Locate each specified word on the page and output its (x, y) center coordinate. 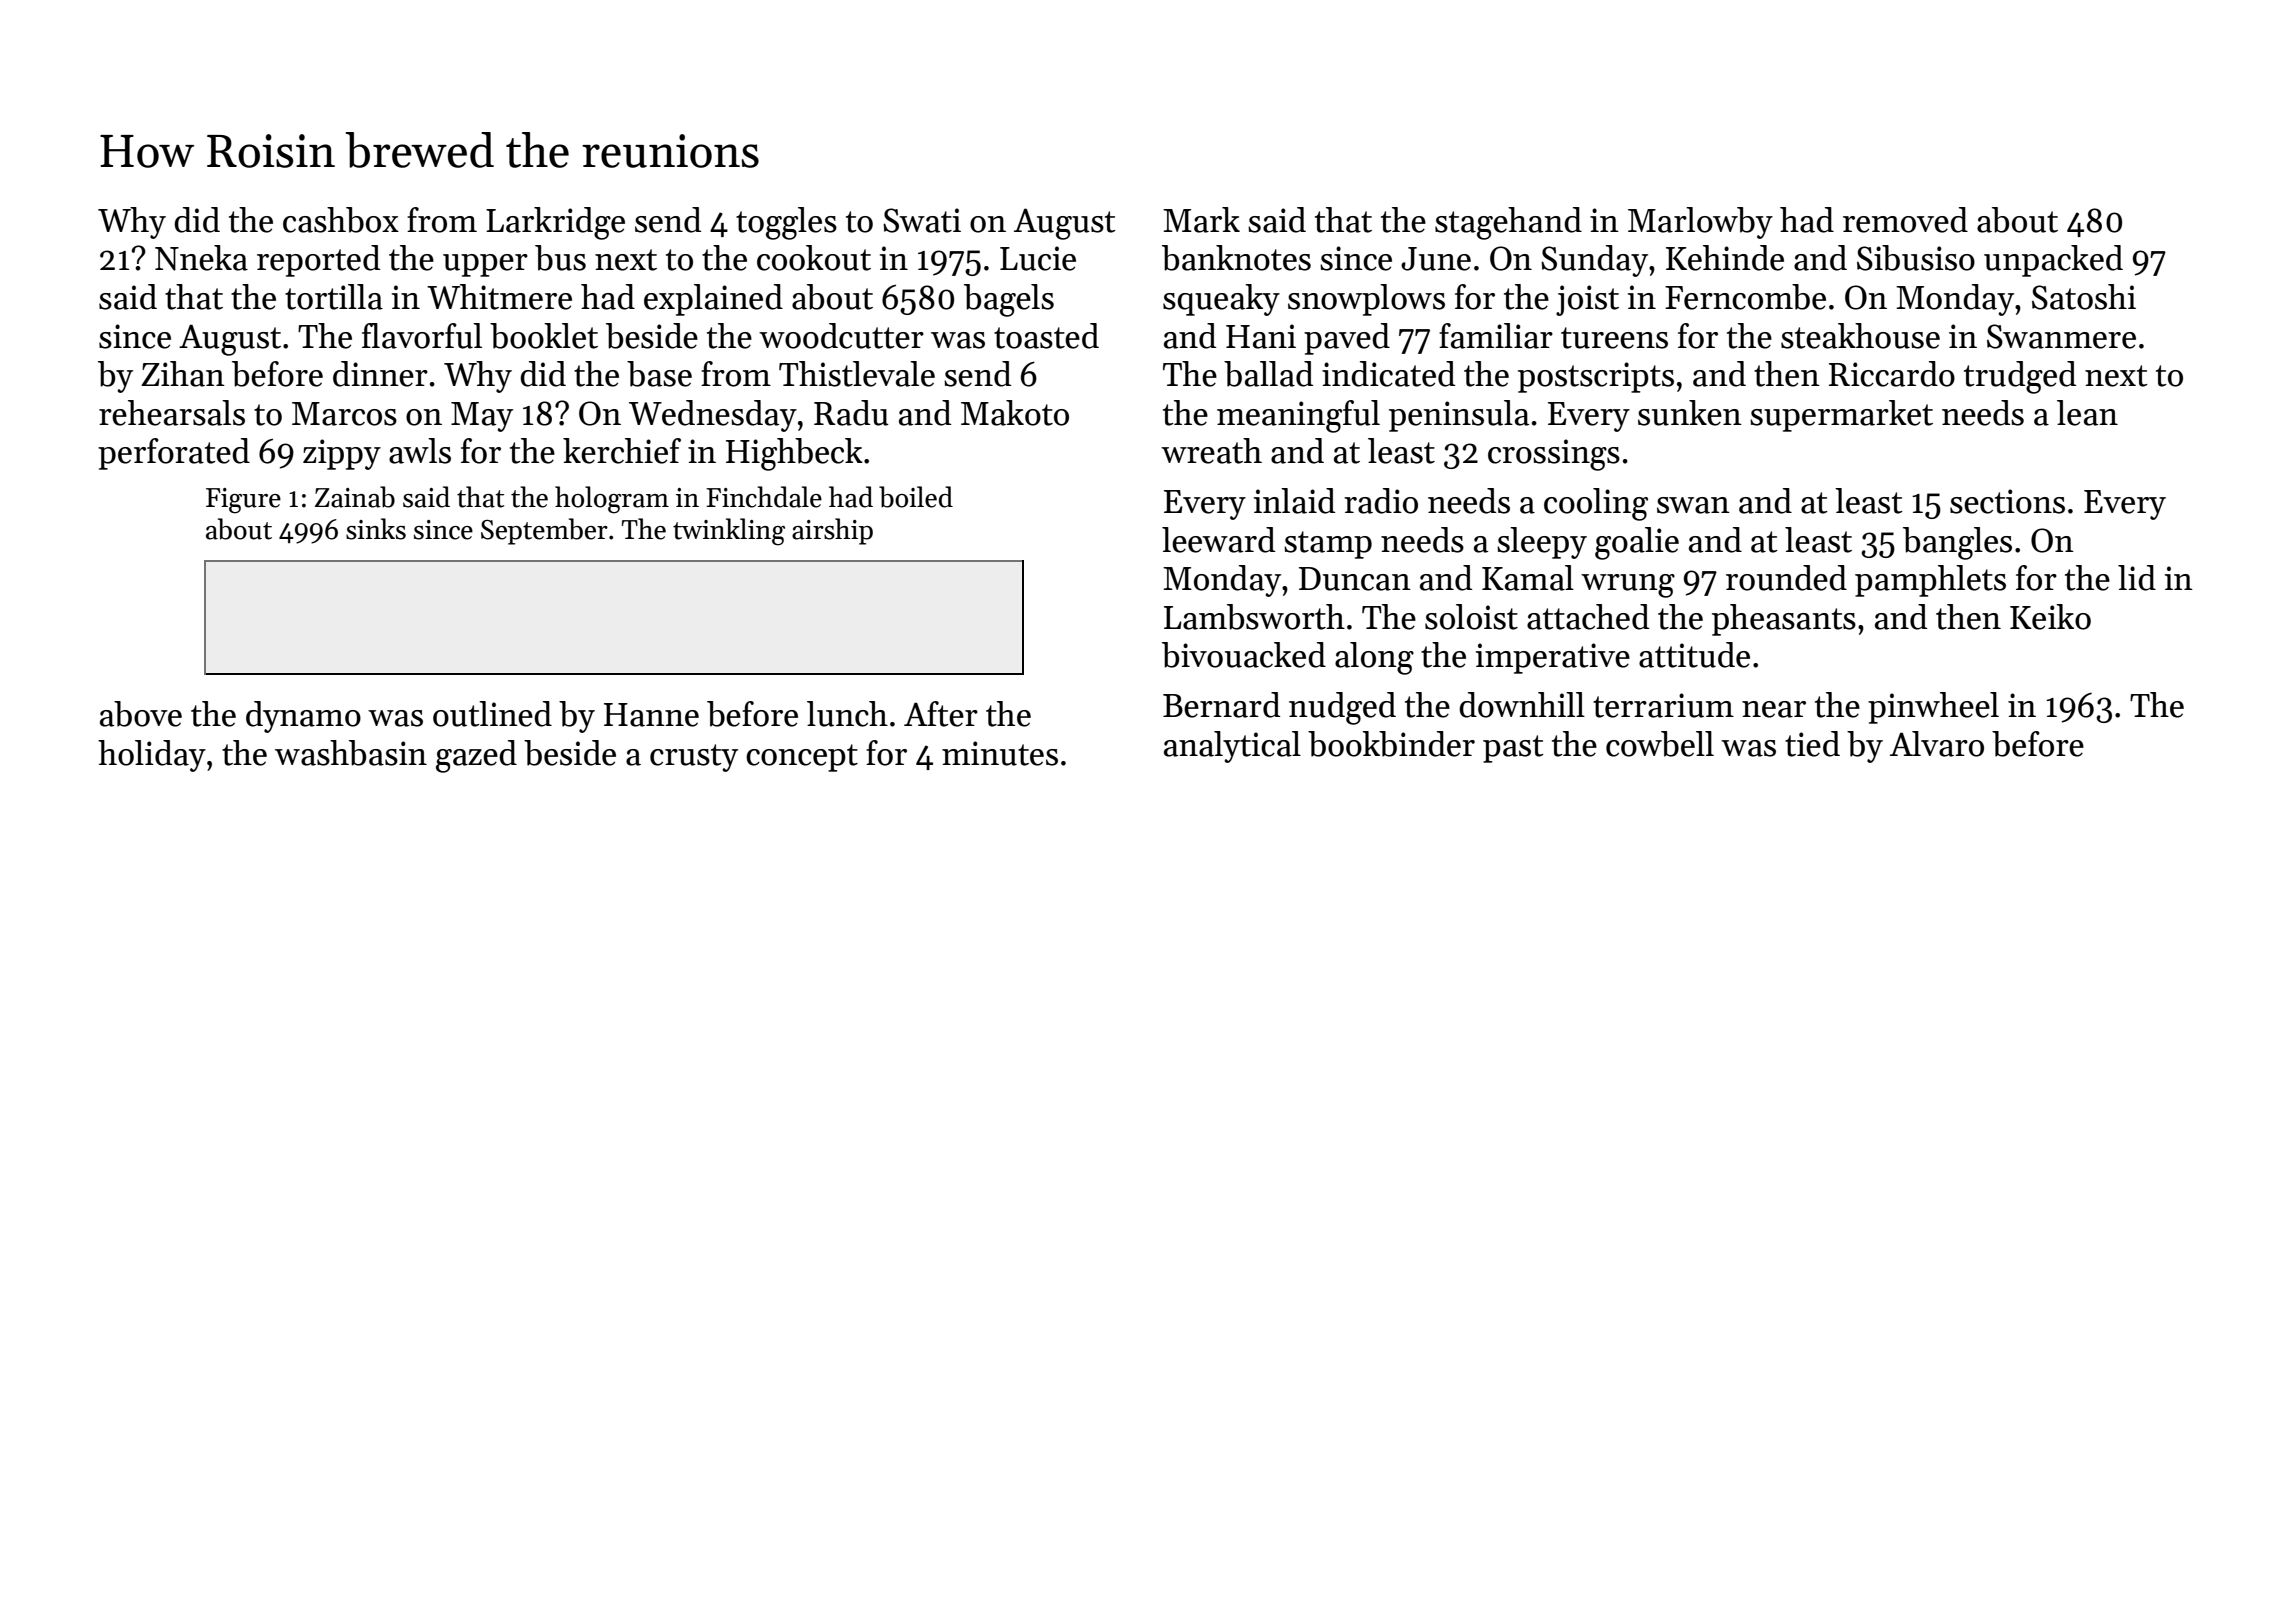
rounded (1786, 578)
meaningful (1298, 416)
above (141, 714)
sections (2007, 501)
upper (485, 265)
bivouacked (1244, 655)
